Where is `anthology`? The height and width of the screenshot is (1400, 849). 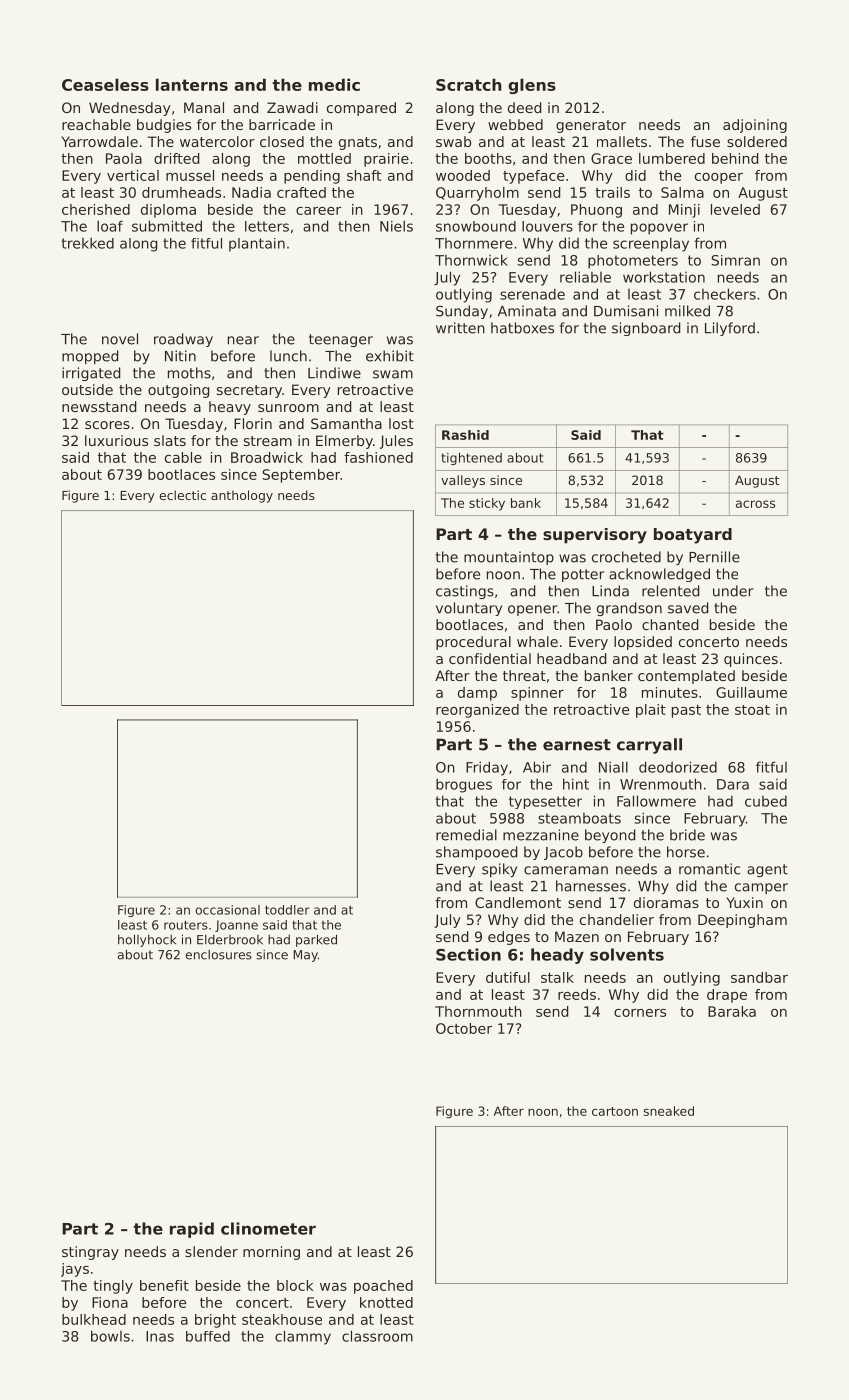
anthology is located at coordinates (242, 496).
